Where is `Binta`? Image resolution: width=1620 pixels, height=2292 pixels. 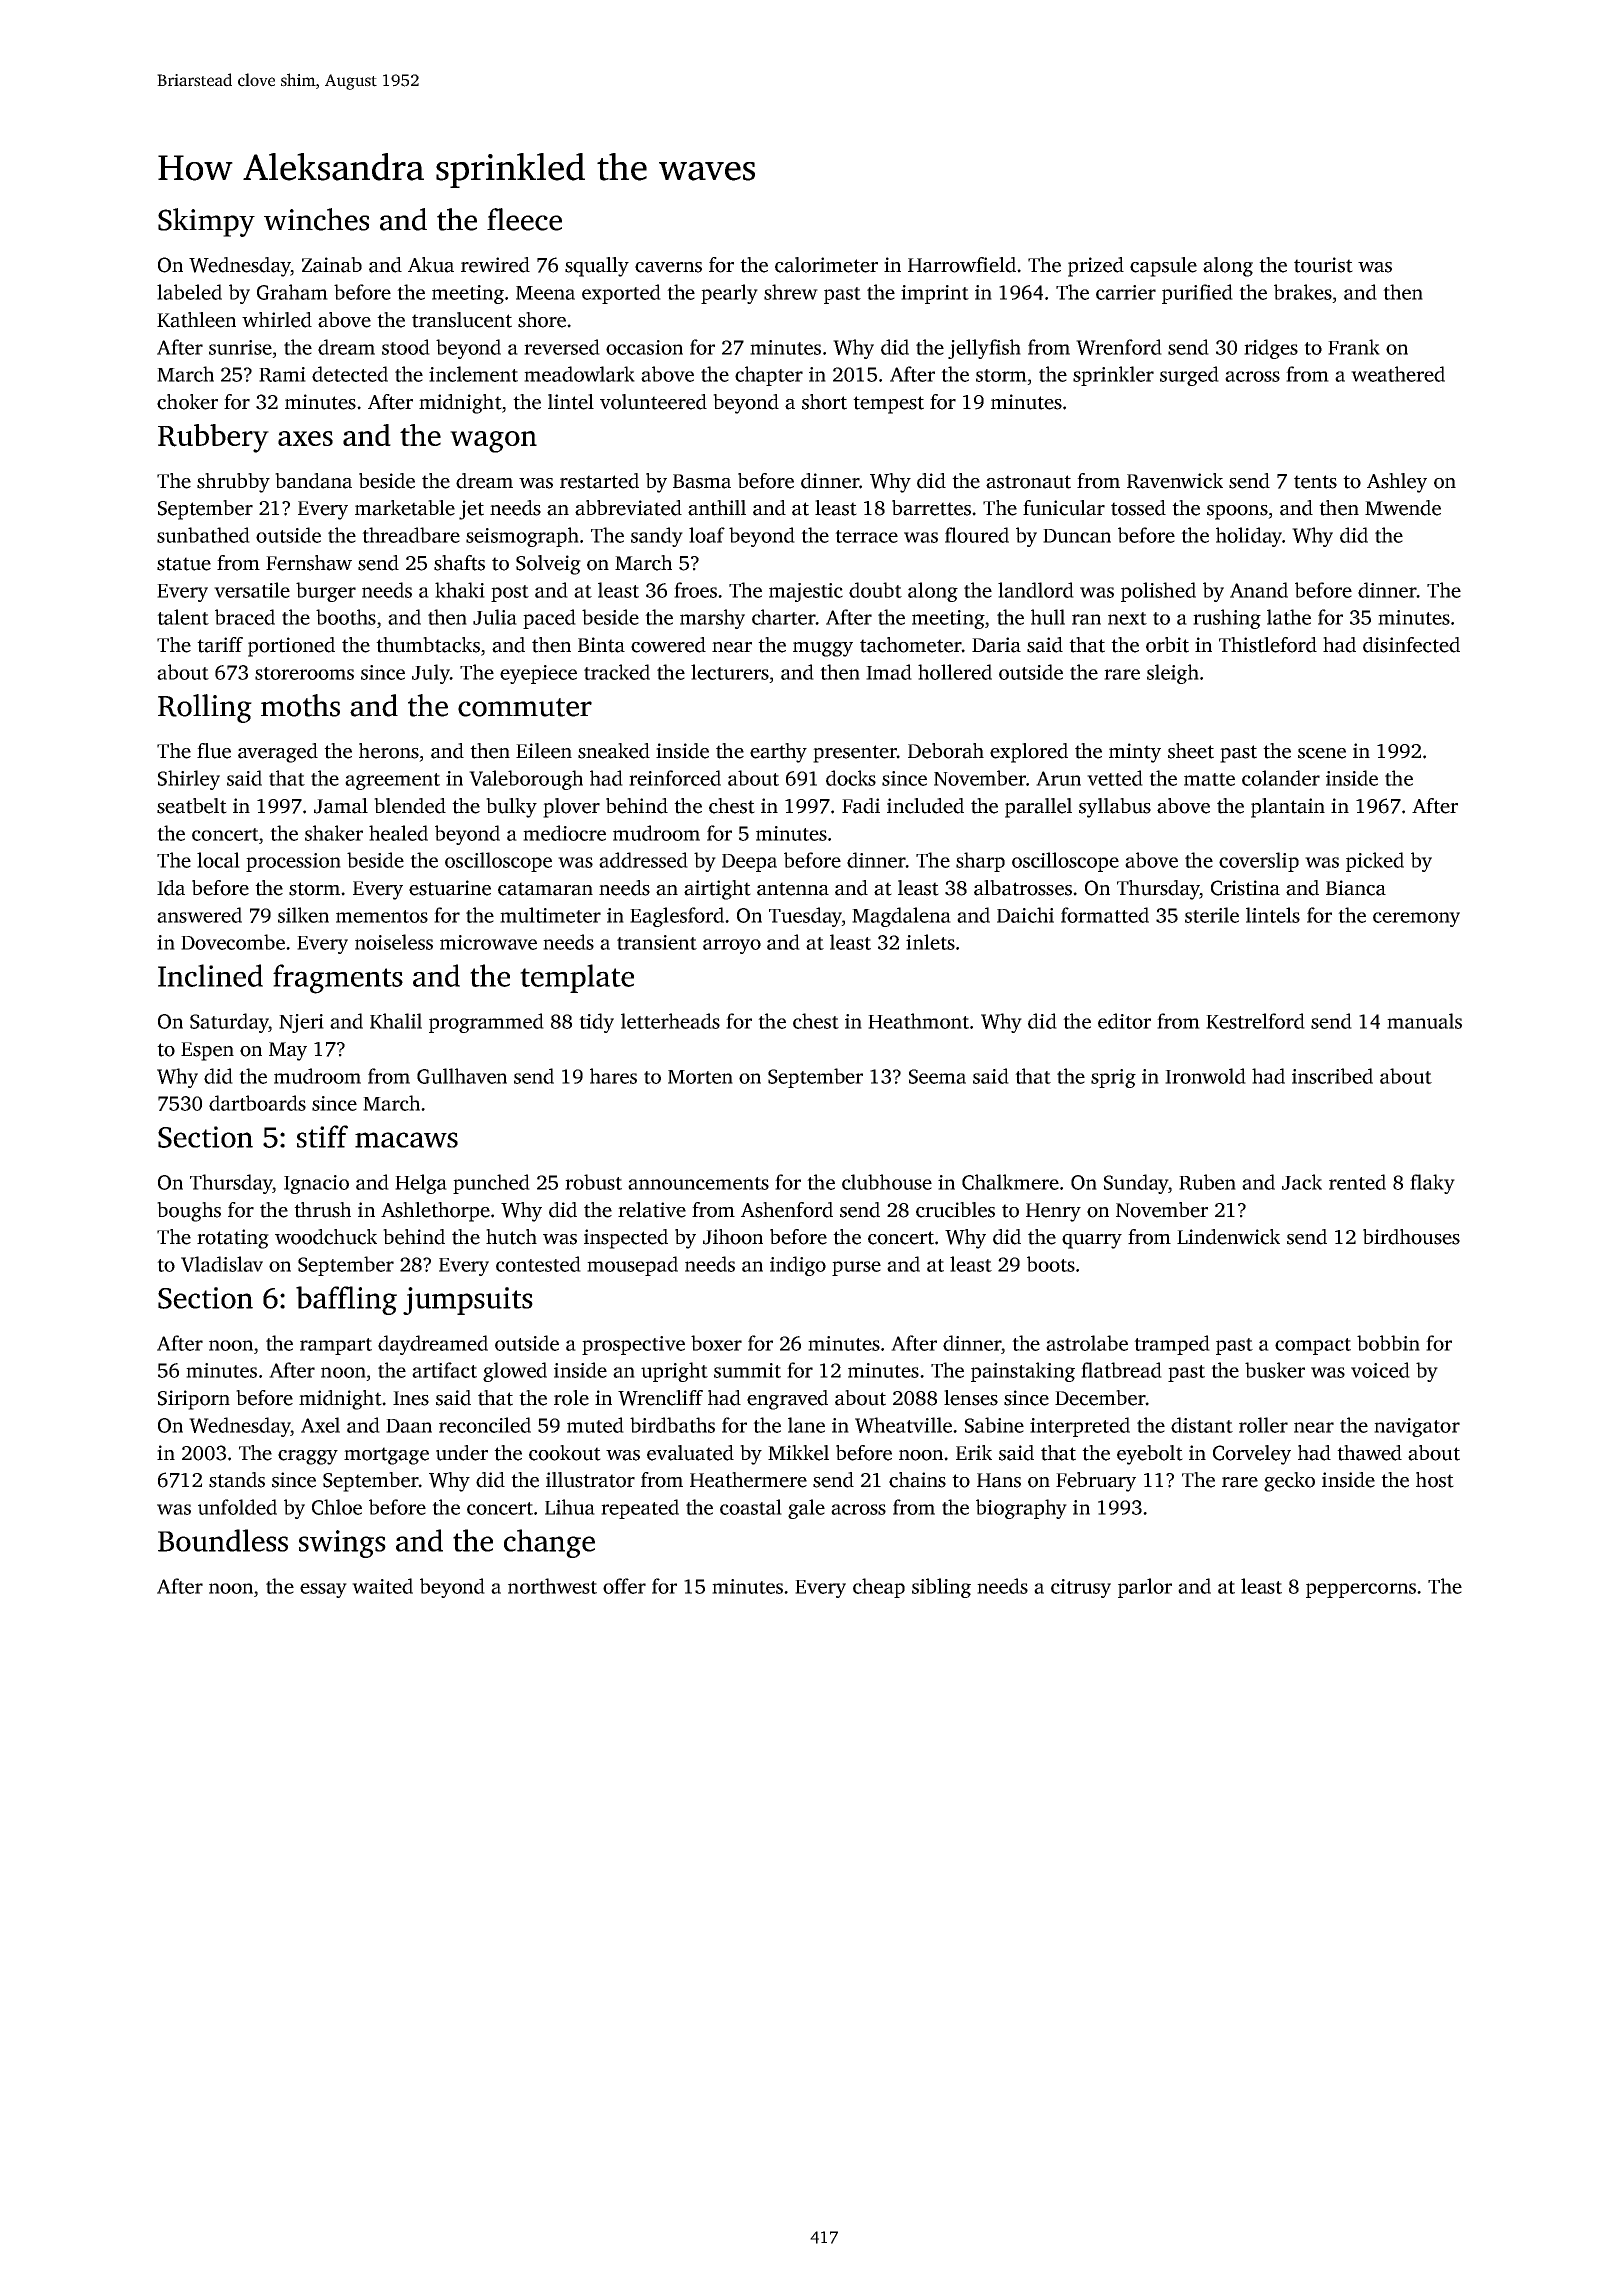 Binta is located at coordinates (601, 645).
